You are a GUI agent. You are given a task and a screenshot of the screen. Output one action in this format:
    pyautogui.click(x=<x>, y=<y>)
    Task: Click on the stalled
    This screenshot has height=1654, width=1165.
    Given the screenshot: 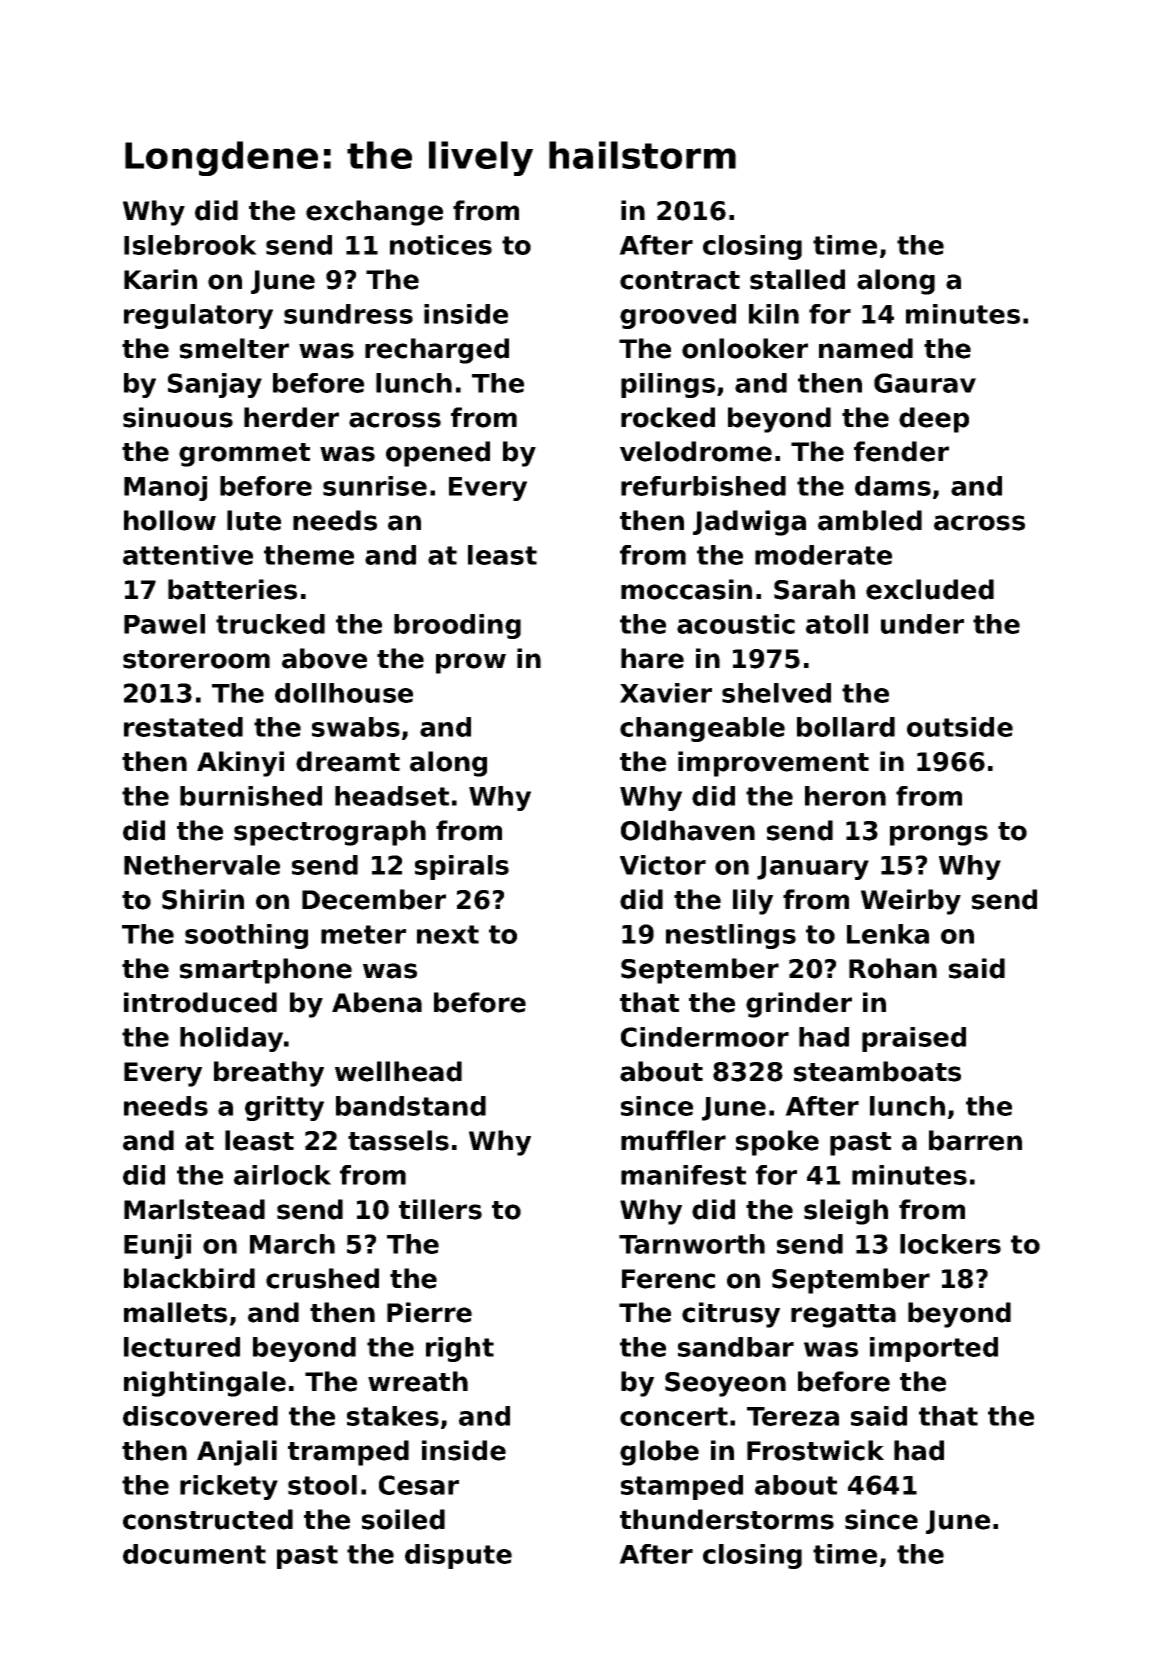 What is the action you would take?
    pyautogui.click(x=797, y=279)
